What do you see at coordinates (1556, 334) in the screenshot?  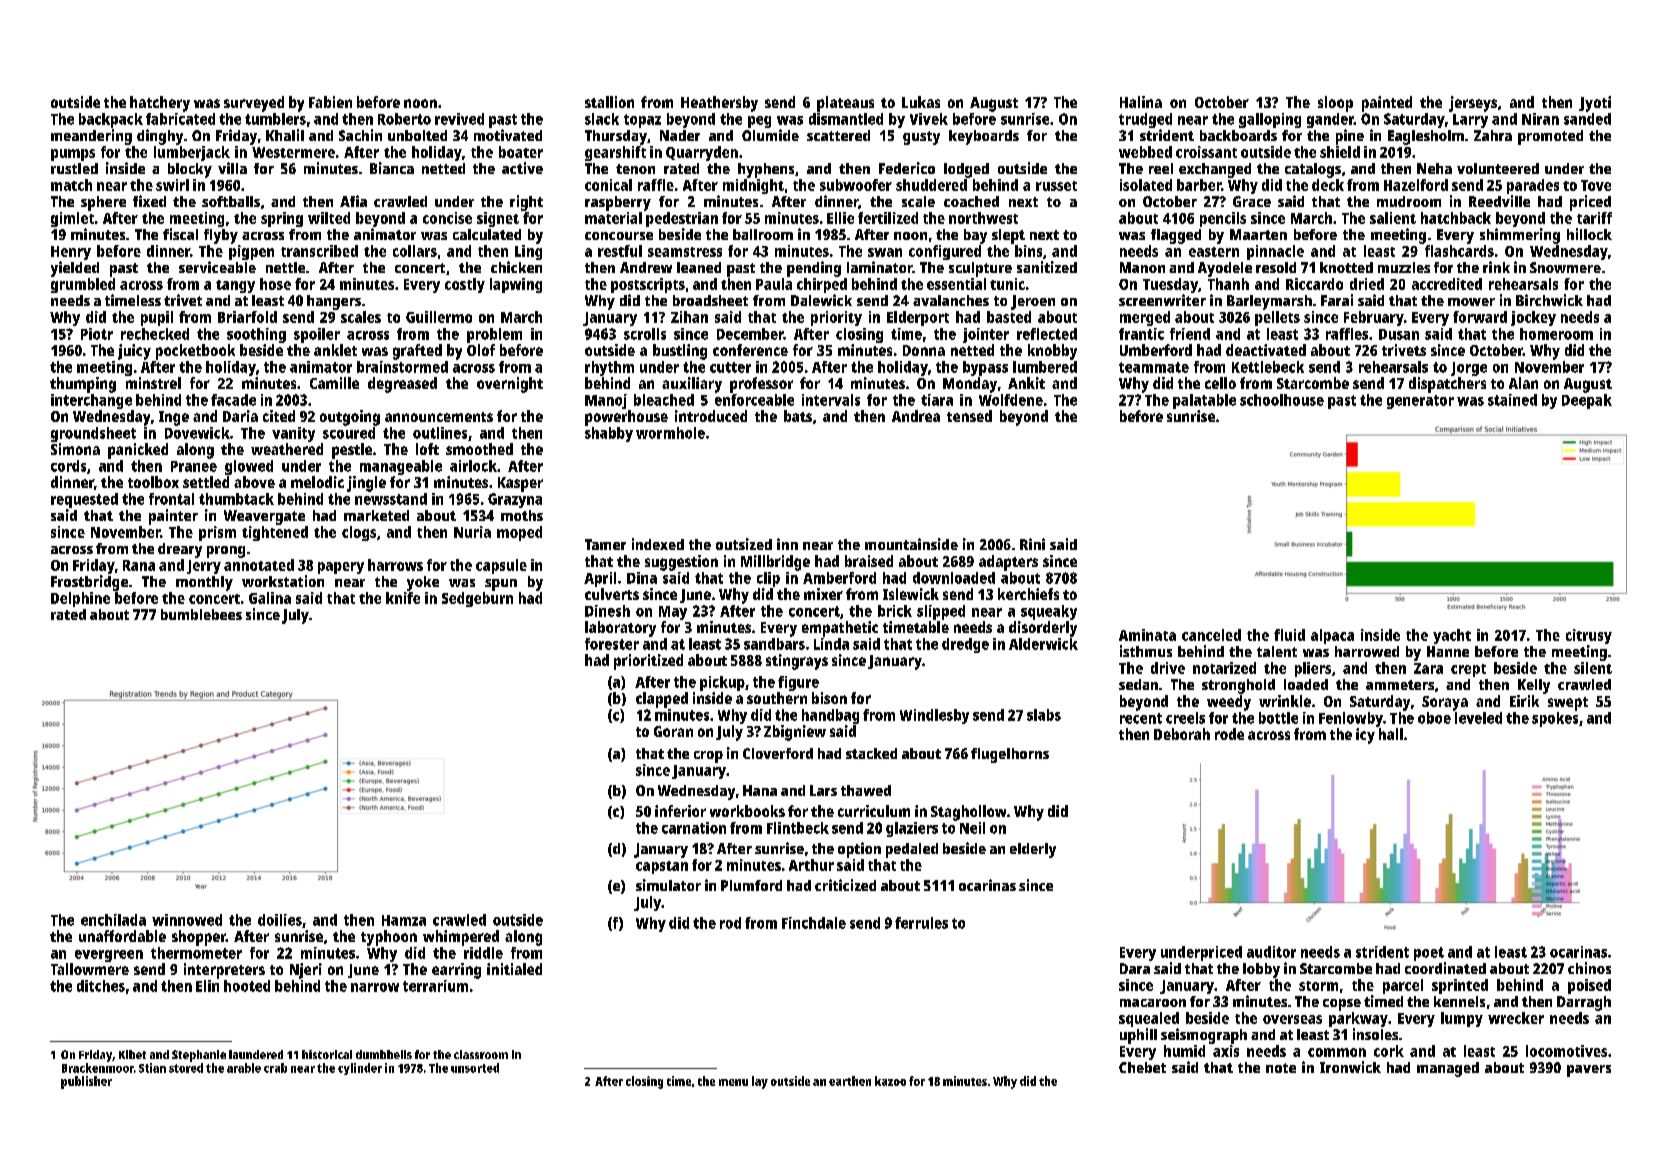 I see `homeroom` at bounding box center [1556, 334].
